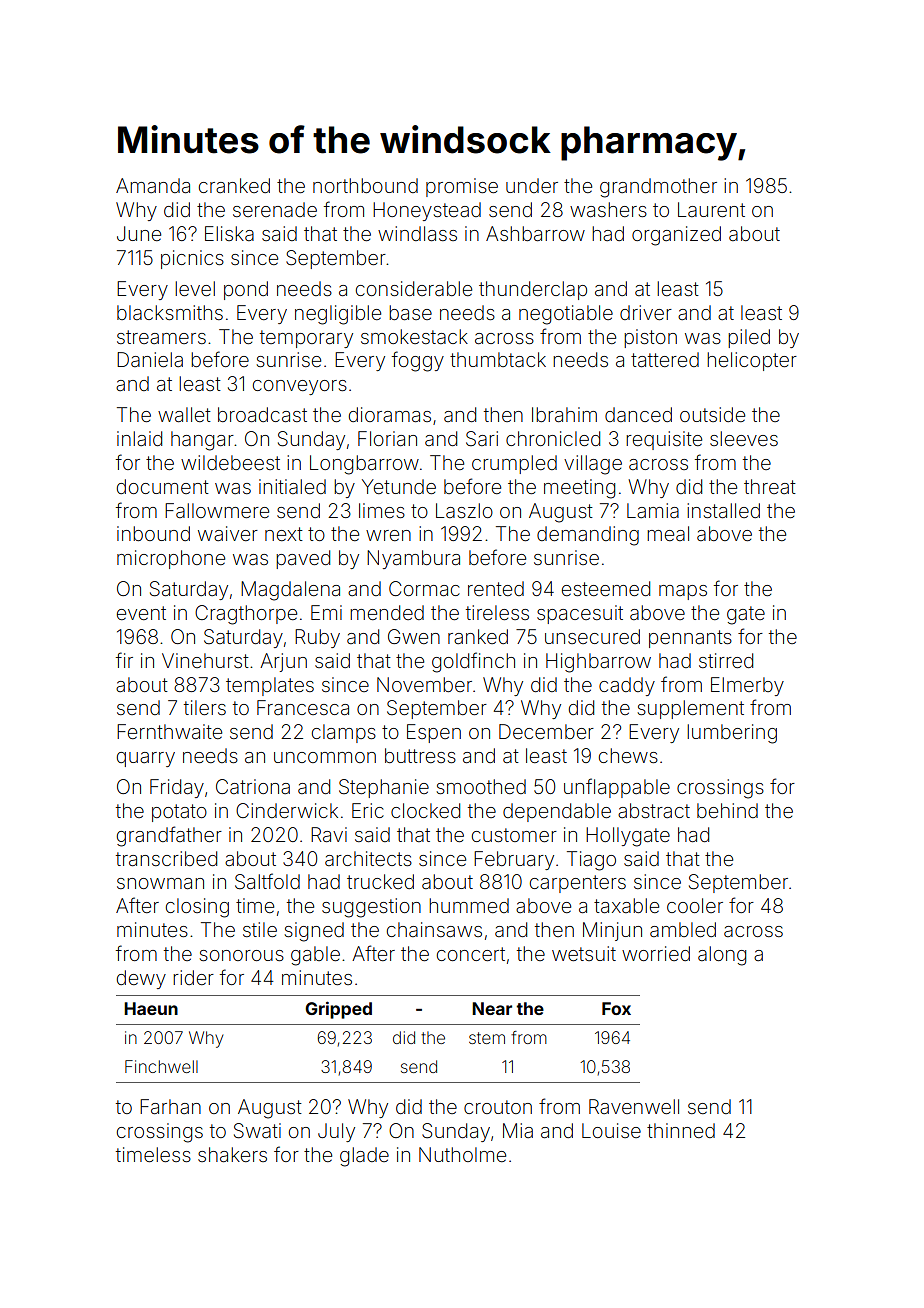 The height and width of the screenshot is (1308, 924). Describe the element at coordinates (262, 414) in the screenshot. I see `broadcast` at that location.
